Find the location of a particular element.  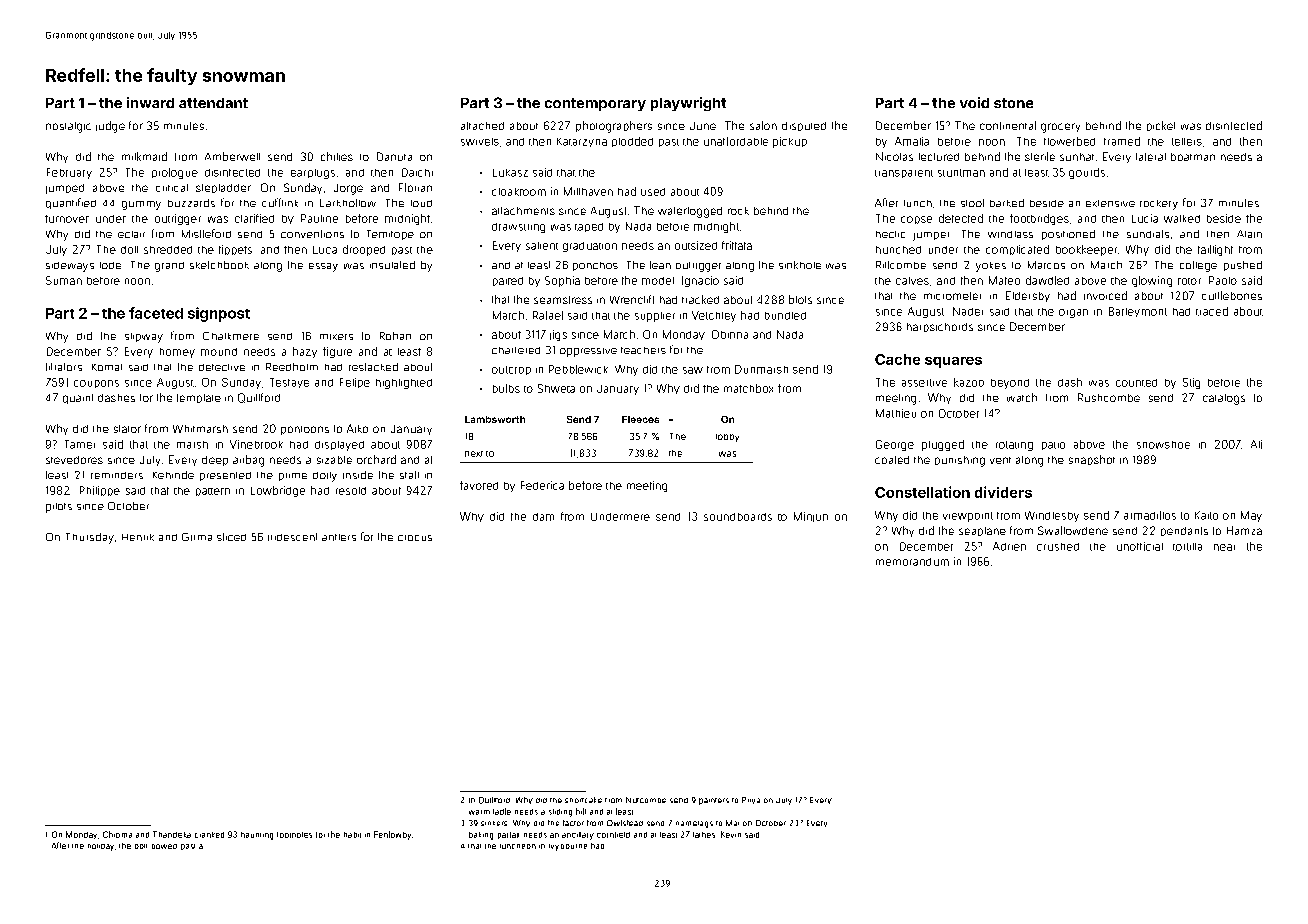

Tesfaye is located at coordinates (289, 383).
